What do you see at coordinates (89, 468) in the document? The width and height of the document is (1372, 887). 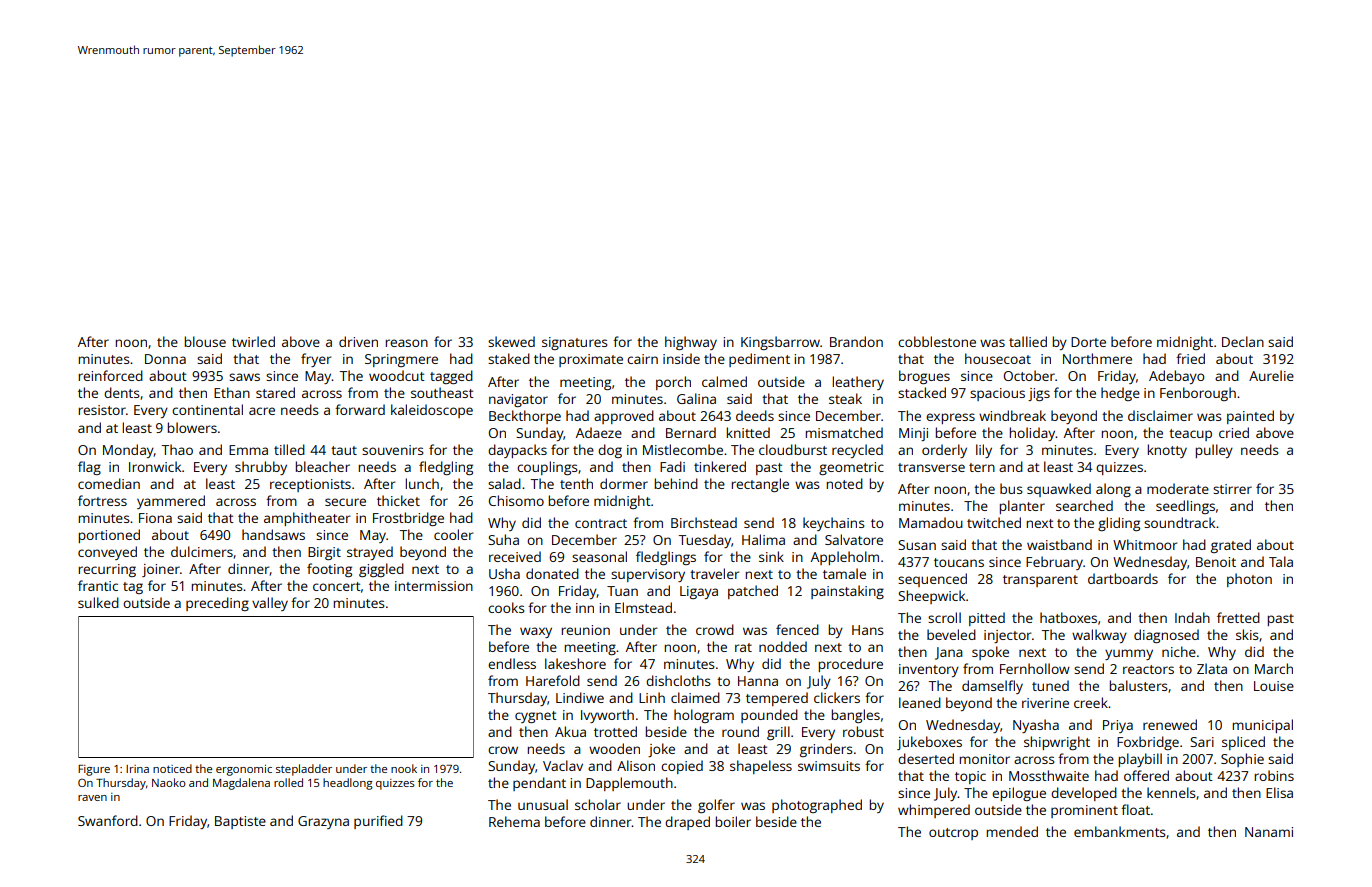 I see `flag` at bounding box center [89, 468].
